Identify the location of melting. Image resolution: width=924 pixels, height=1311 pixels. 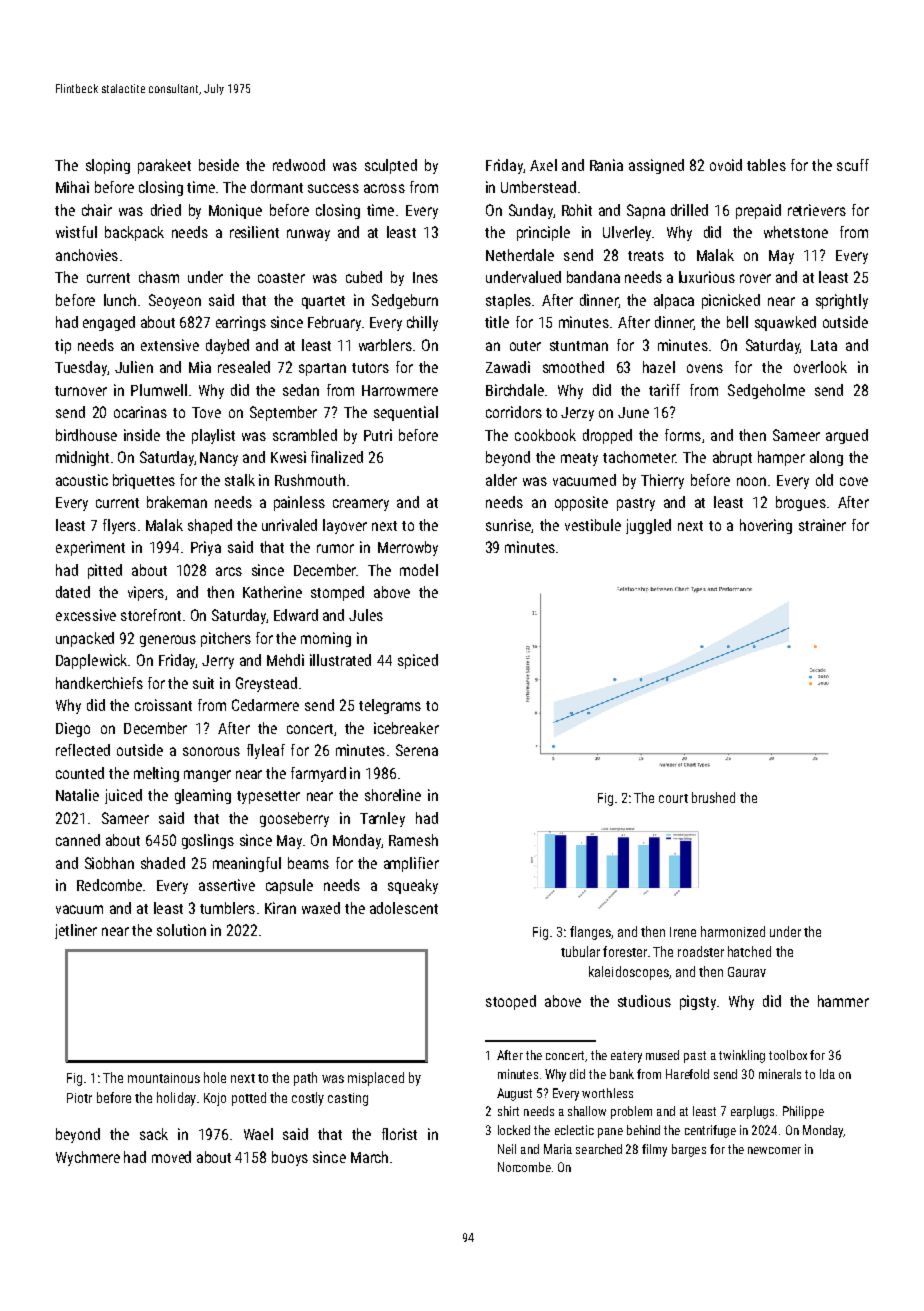
(156, 774).
